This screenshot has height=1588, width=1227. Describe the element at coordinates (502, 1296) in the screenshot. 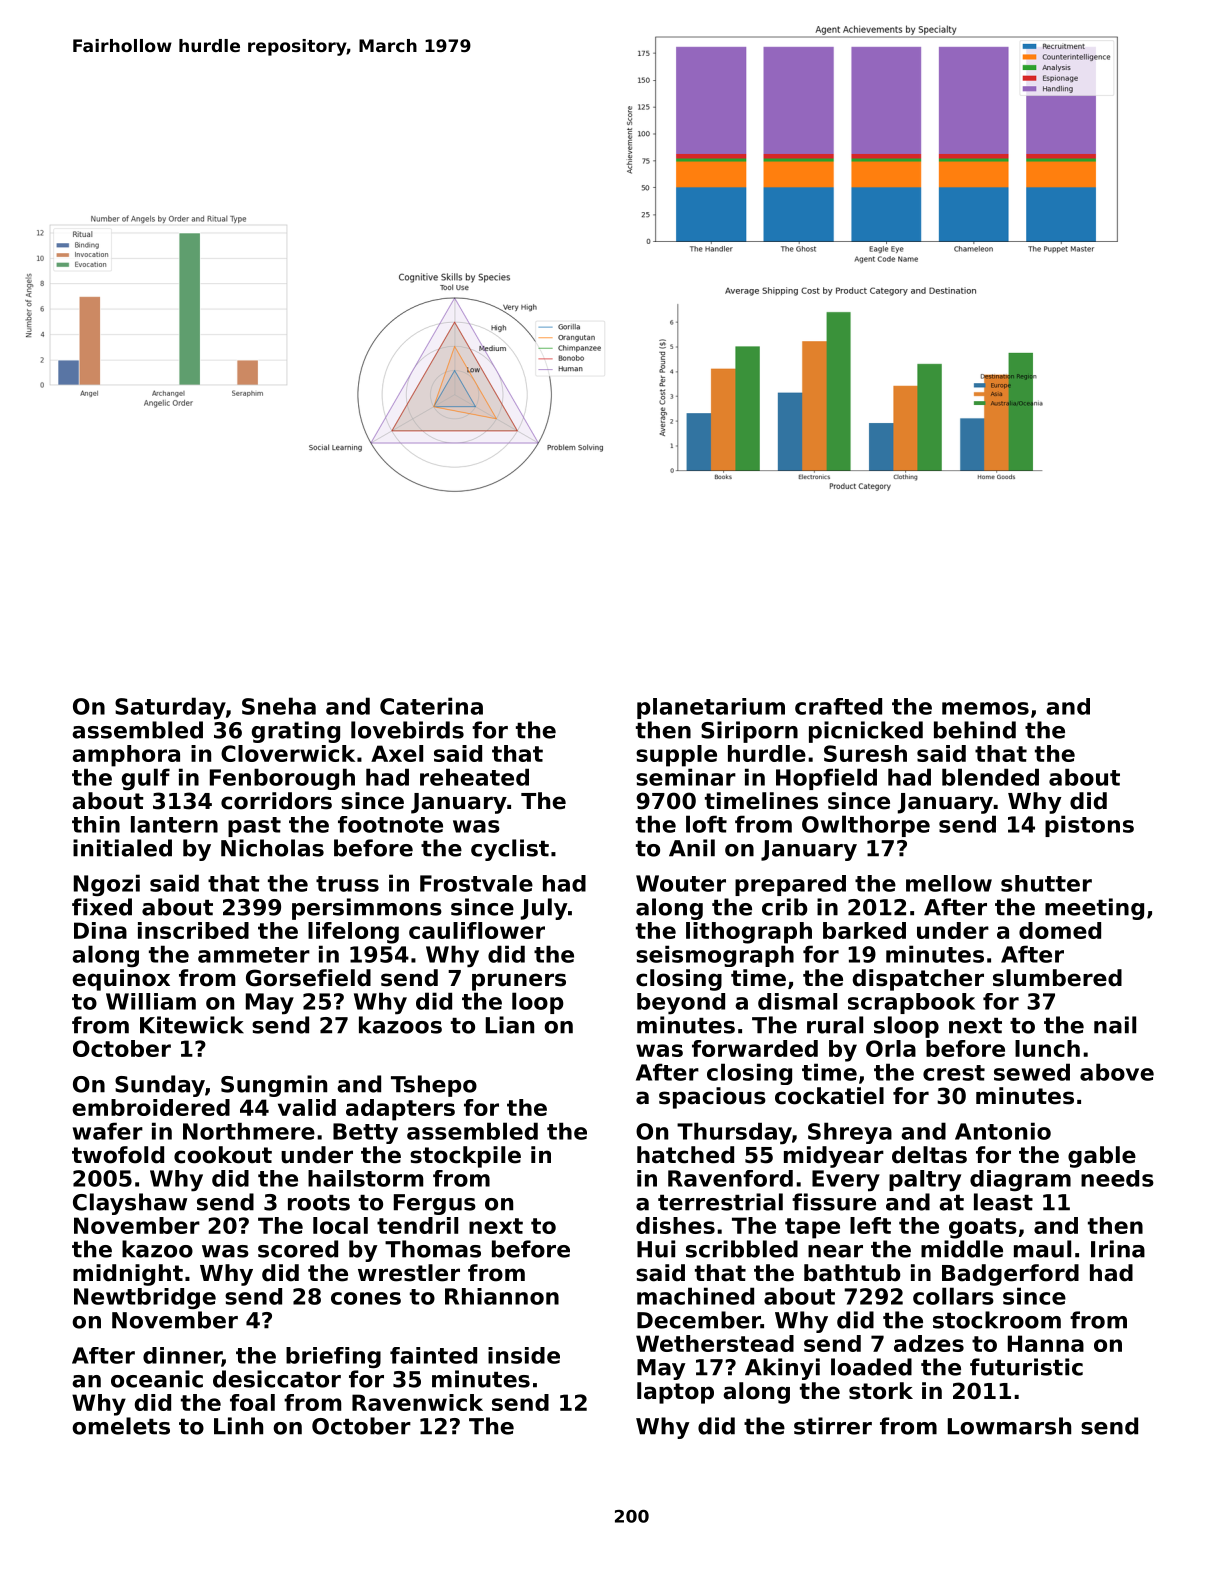

I see `Rhiannon` at that location.
